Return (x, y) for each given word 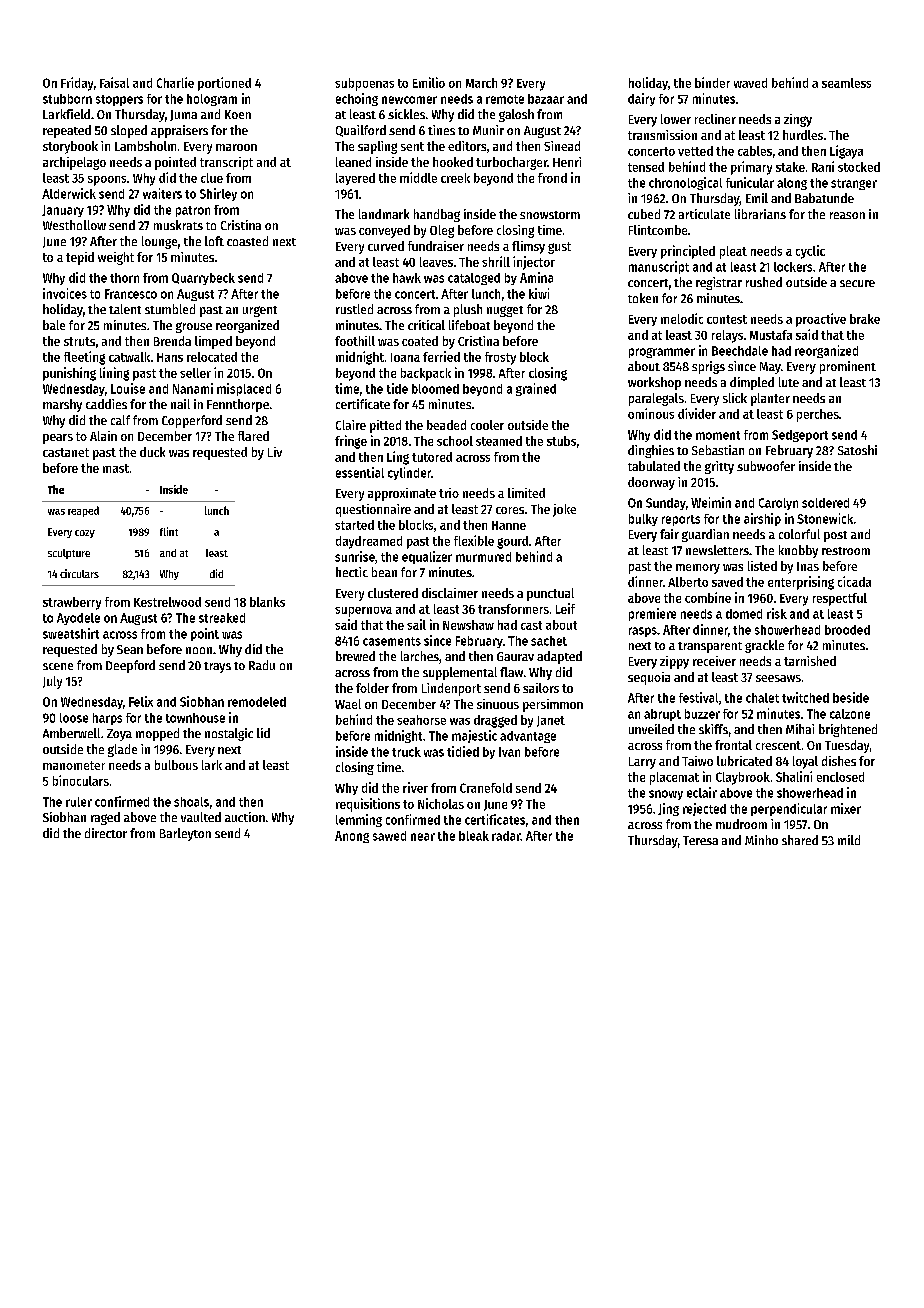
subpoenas (364, 84)
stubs (561, 441)
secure (857, 283)
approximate (402, 494)
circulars (79, 573)
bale (54, 325)
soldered (825, 503)
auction (245, 817)
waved (750, 83)
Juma (183, 115)
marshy (62, 405)
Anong (352, 837)
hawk (407, 278)
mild (849, 840)
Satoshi (857, 450)
